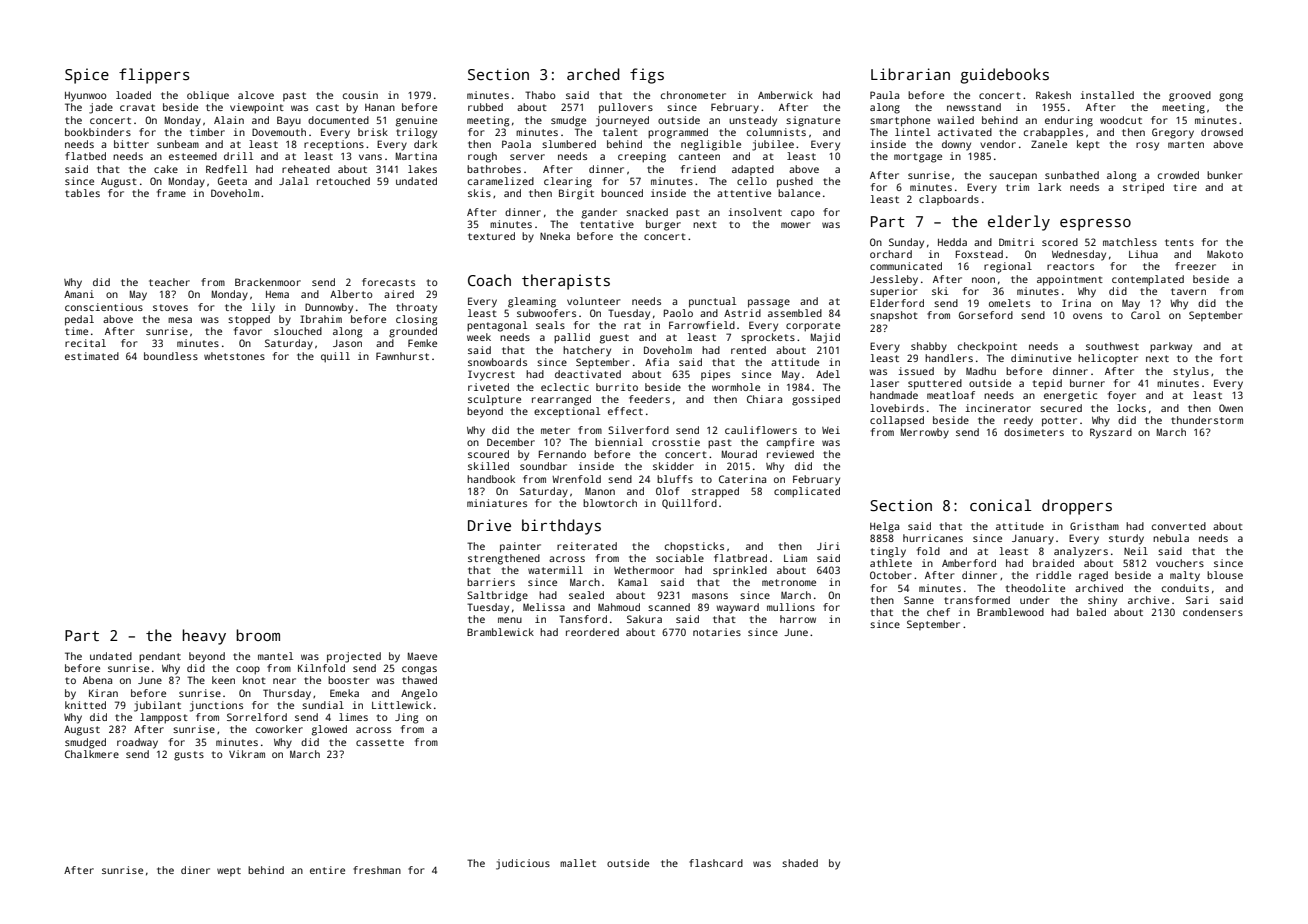 This page has height=924, width=1308. What do you see at coordinates (523, 864) in the page?
I see `judicious` at bounding box center [523, 864].
